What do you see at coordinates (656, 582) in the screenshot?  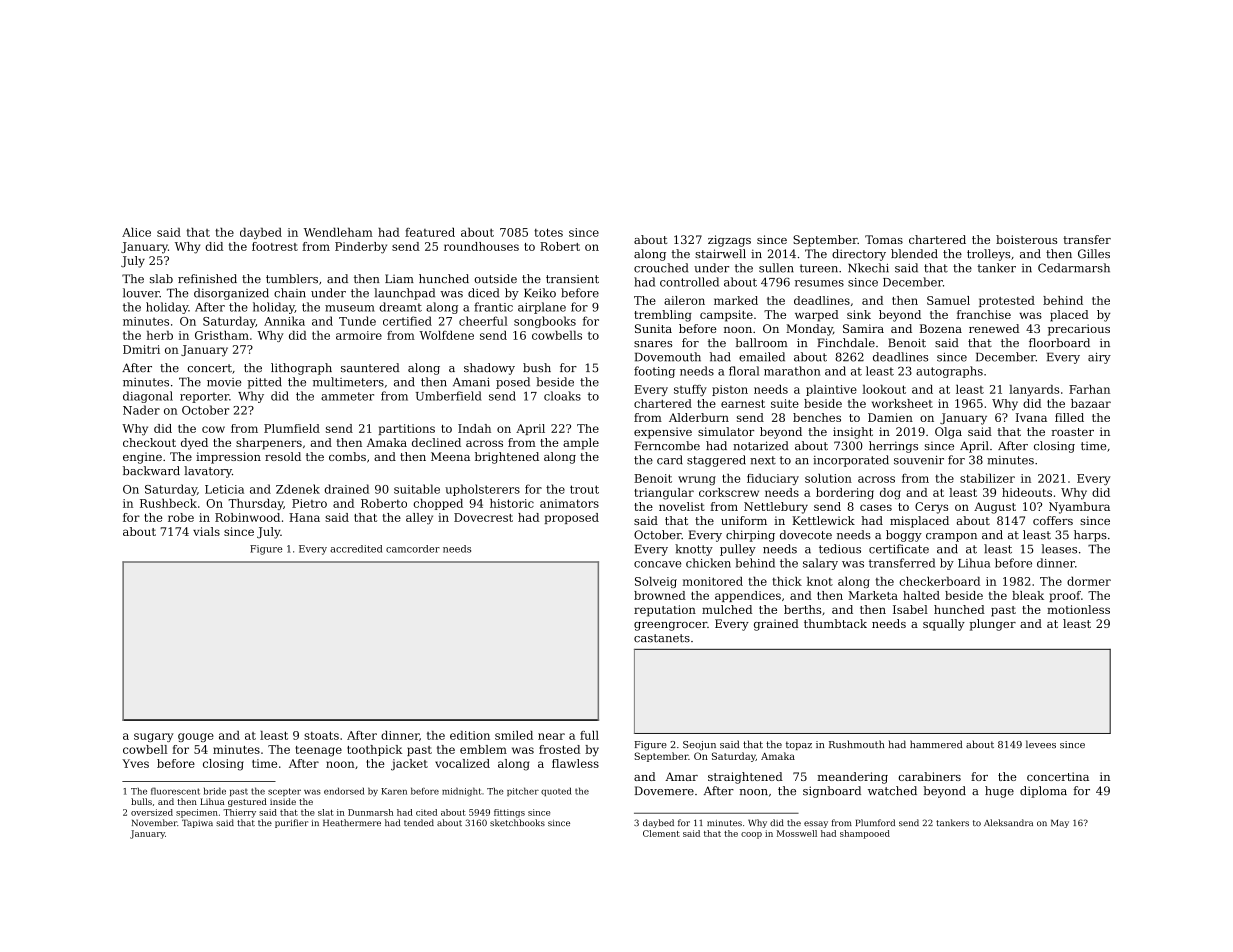 I see `Solveig` at bounding box center [656, 582].
